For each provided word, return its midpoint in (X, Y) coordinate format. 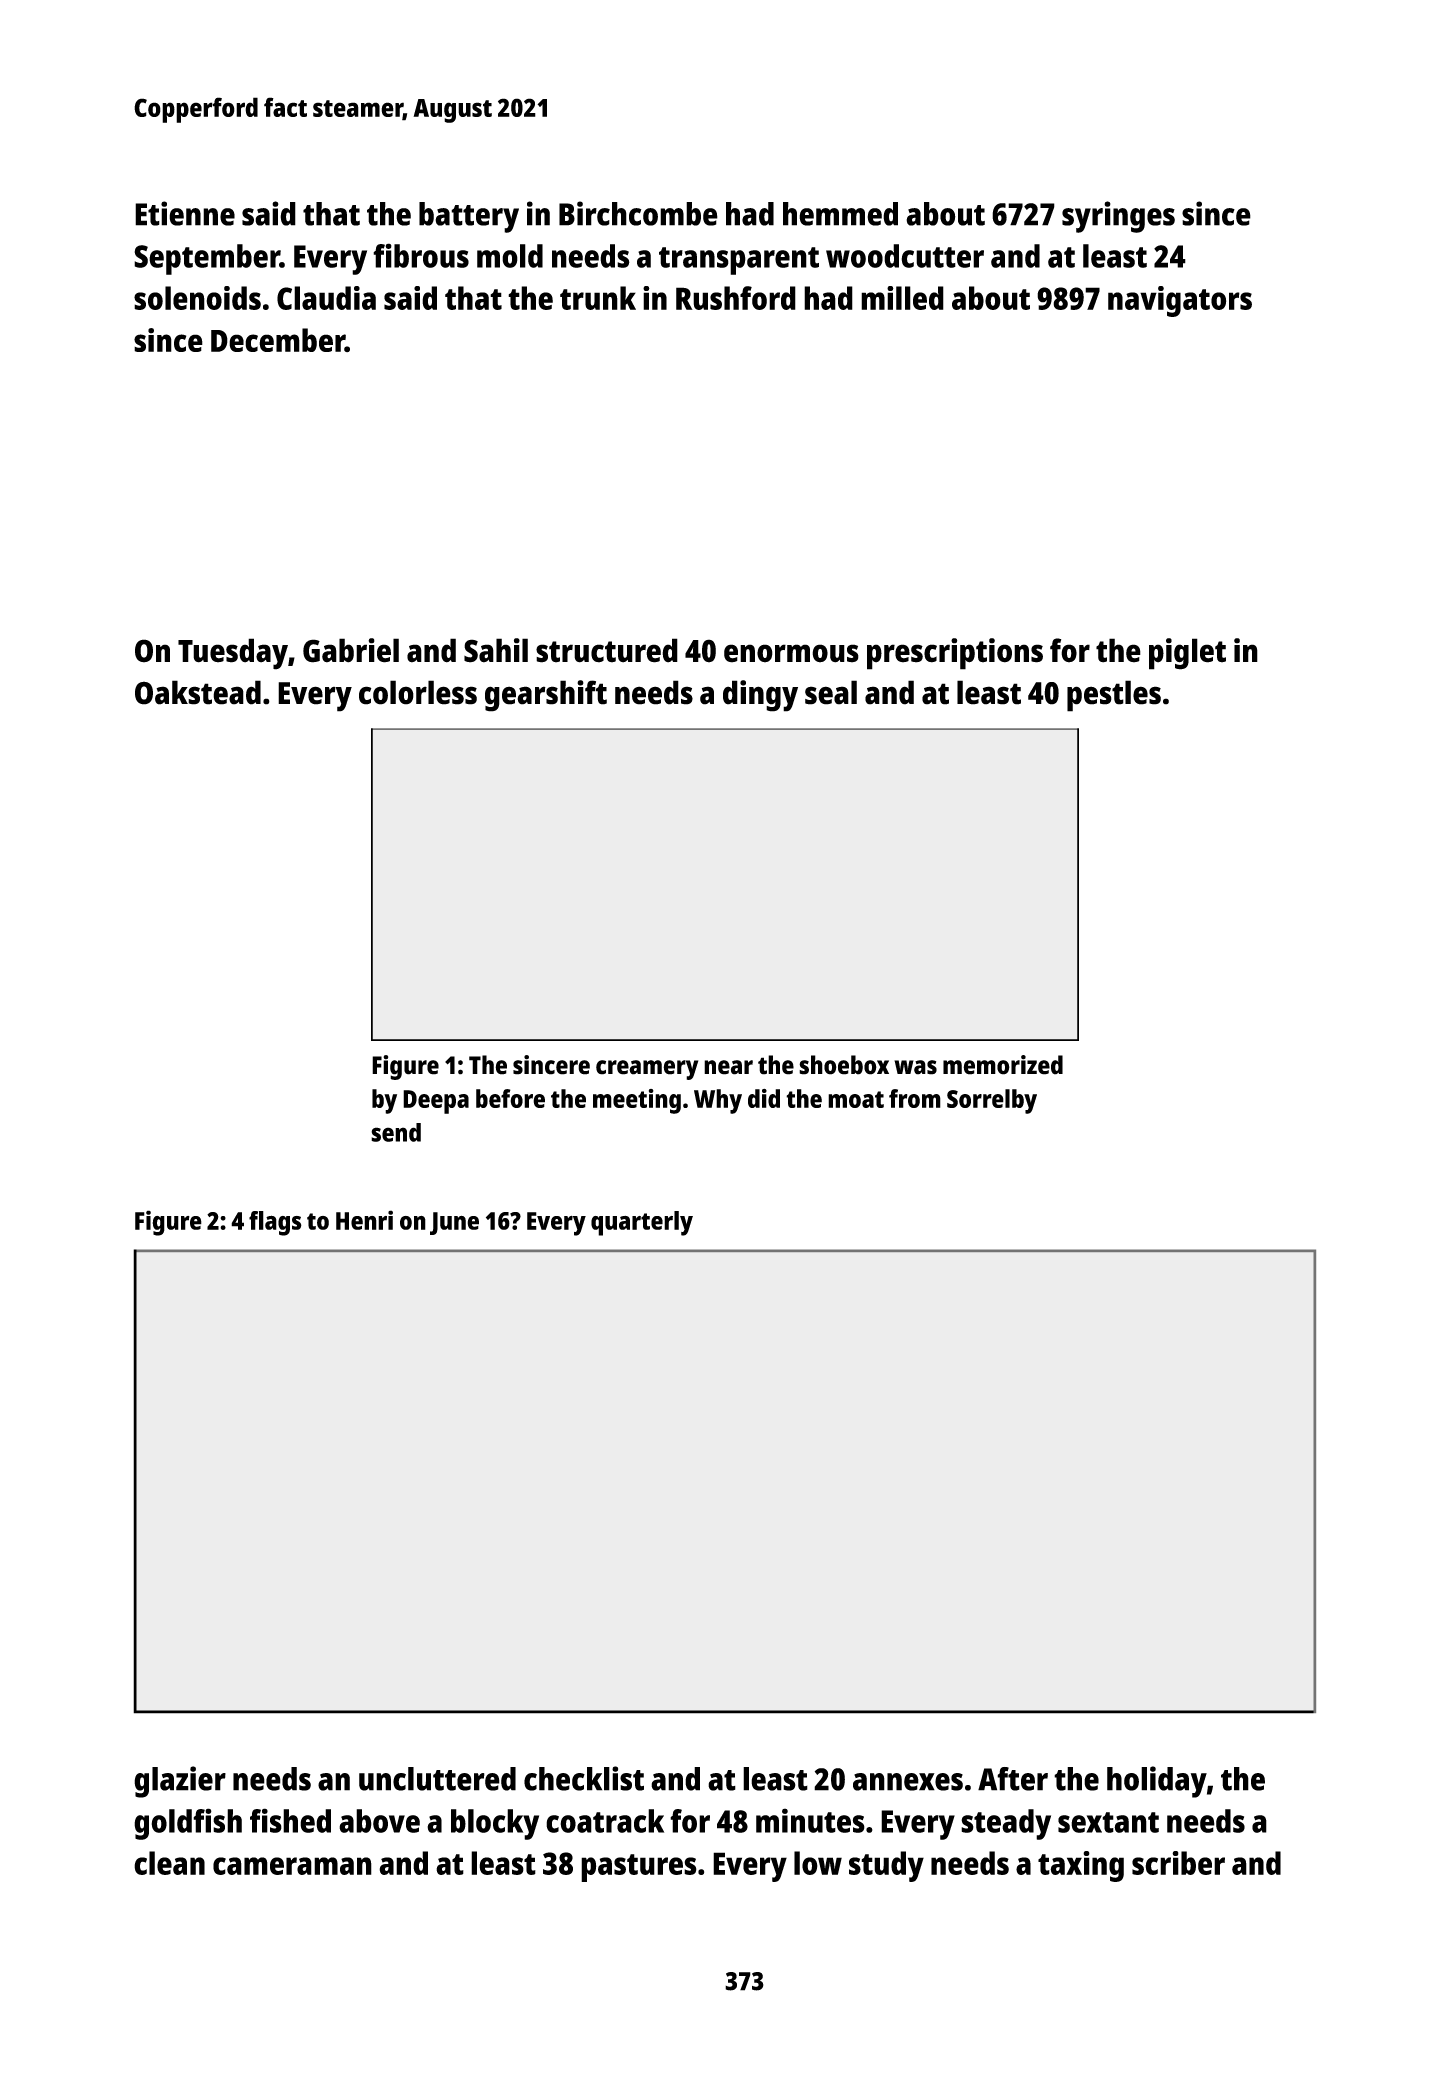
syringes (1118, 217)
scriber (1178, 1863)
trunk (598, 298)
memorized (1003, 1065)
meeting (637, 1101)
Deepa (436, 1102)
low (818, 1863)
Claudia (326, 298)
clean (169, 1863)
